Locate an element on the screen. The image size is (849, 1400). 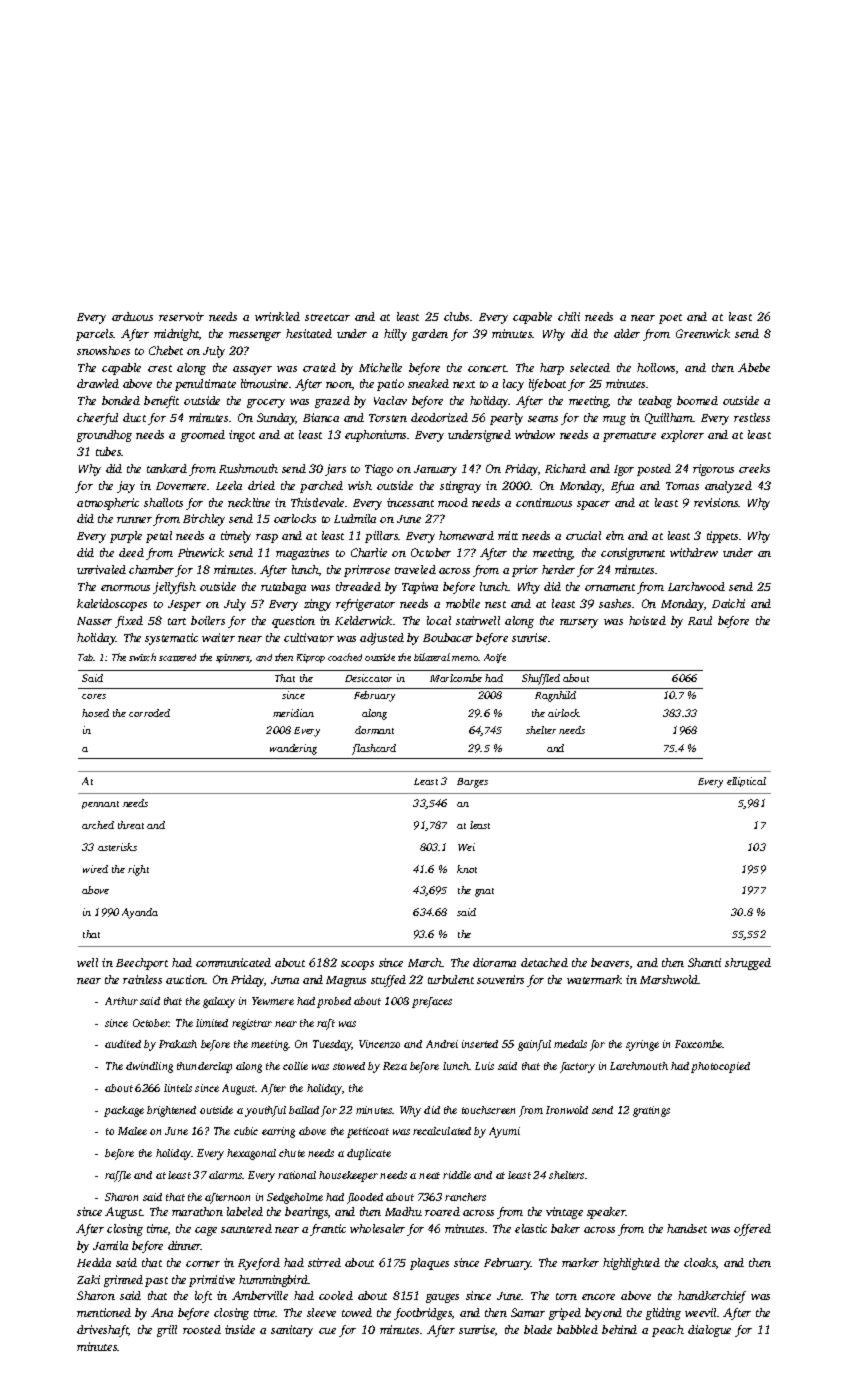
elliptical is located at coordinates (746, 782).
